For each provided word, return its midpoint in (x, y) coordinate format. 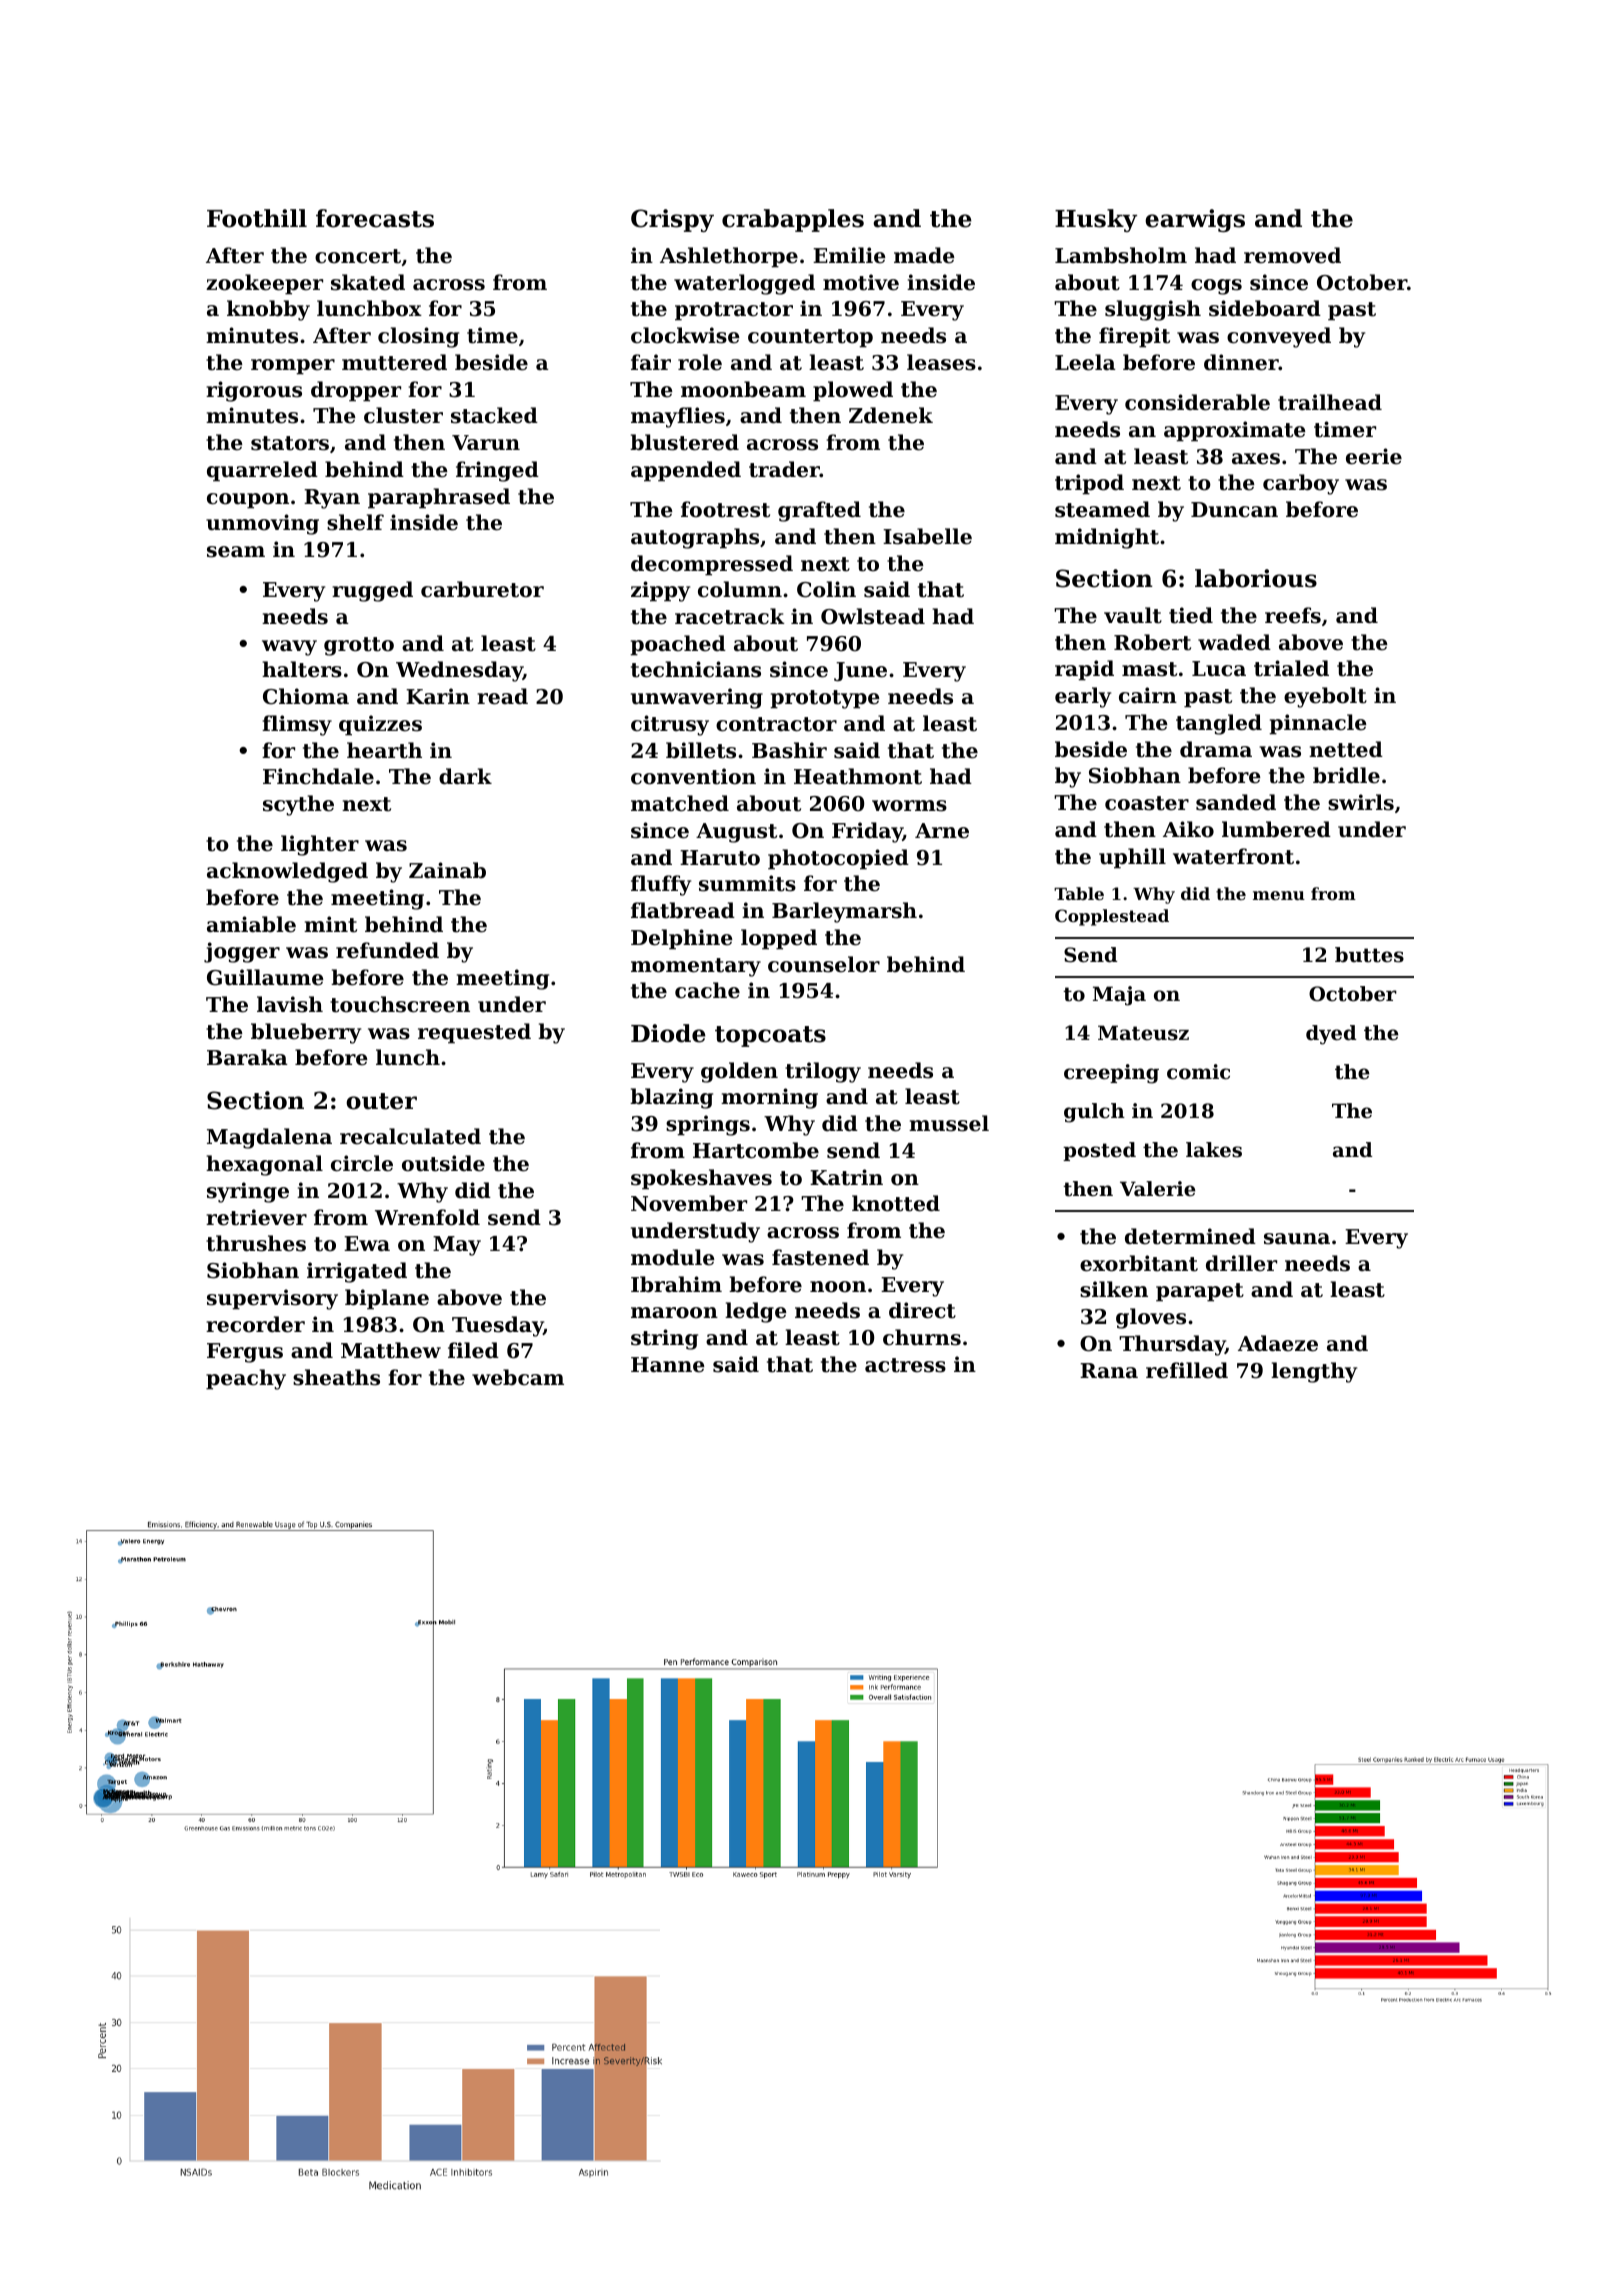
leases (941, 362)
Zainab (447, 870)
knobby (268, 310)
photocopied (838, 859)
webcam (518, 1377)
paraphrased (439, 498)
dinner (1241, 362)
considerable (1197, 402)
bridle (1346, 775)
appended (686, 471)
